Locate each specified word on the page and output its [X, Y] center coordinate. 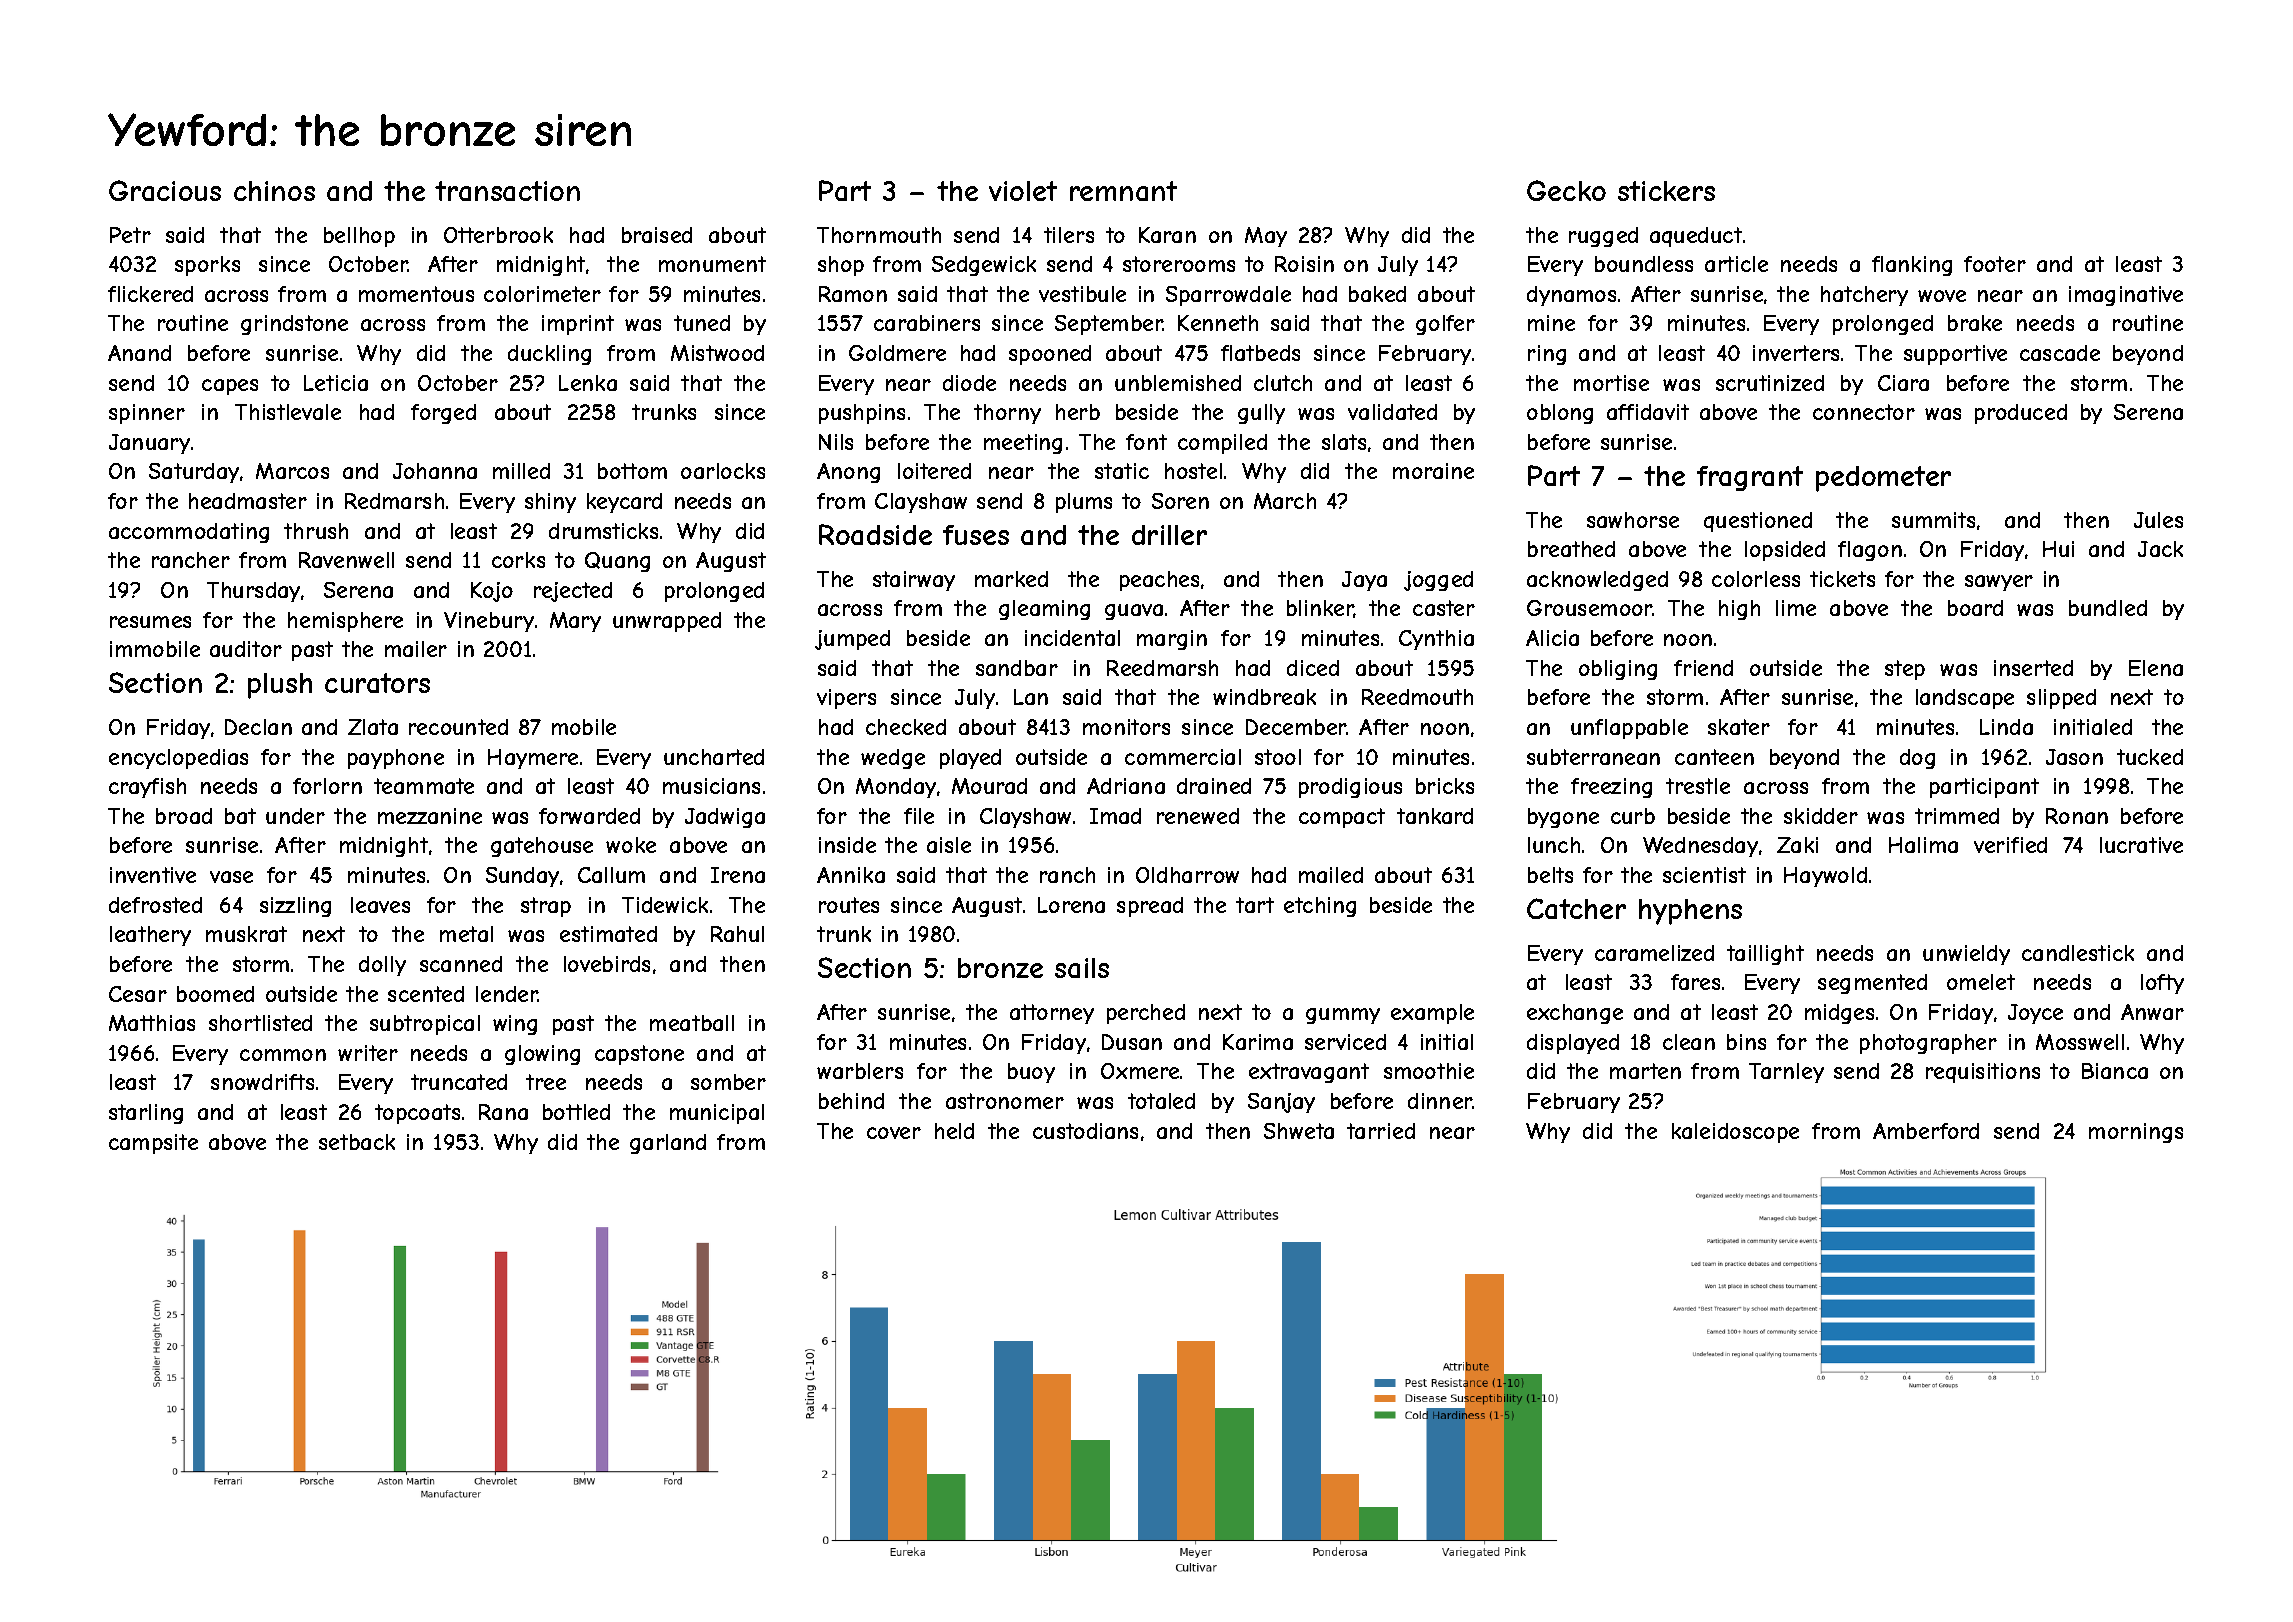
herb [1078, 412]
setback [357, 1142]
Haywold [1825, 877]
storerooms [1179, 264]
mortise [1611, 383]
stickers [1666, 191]
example [1432, 1014]
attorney [1052, 1014]
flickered [150, 294]
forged [443, 414]
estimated [608, 934]
